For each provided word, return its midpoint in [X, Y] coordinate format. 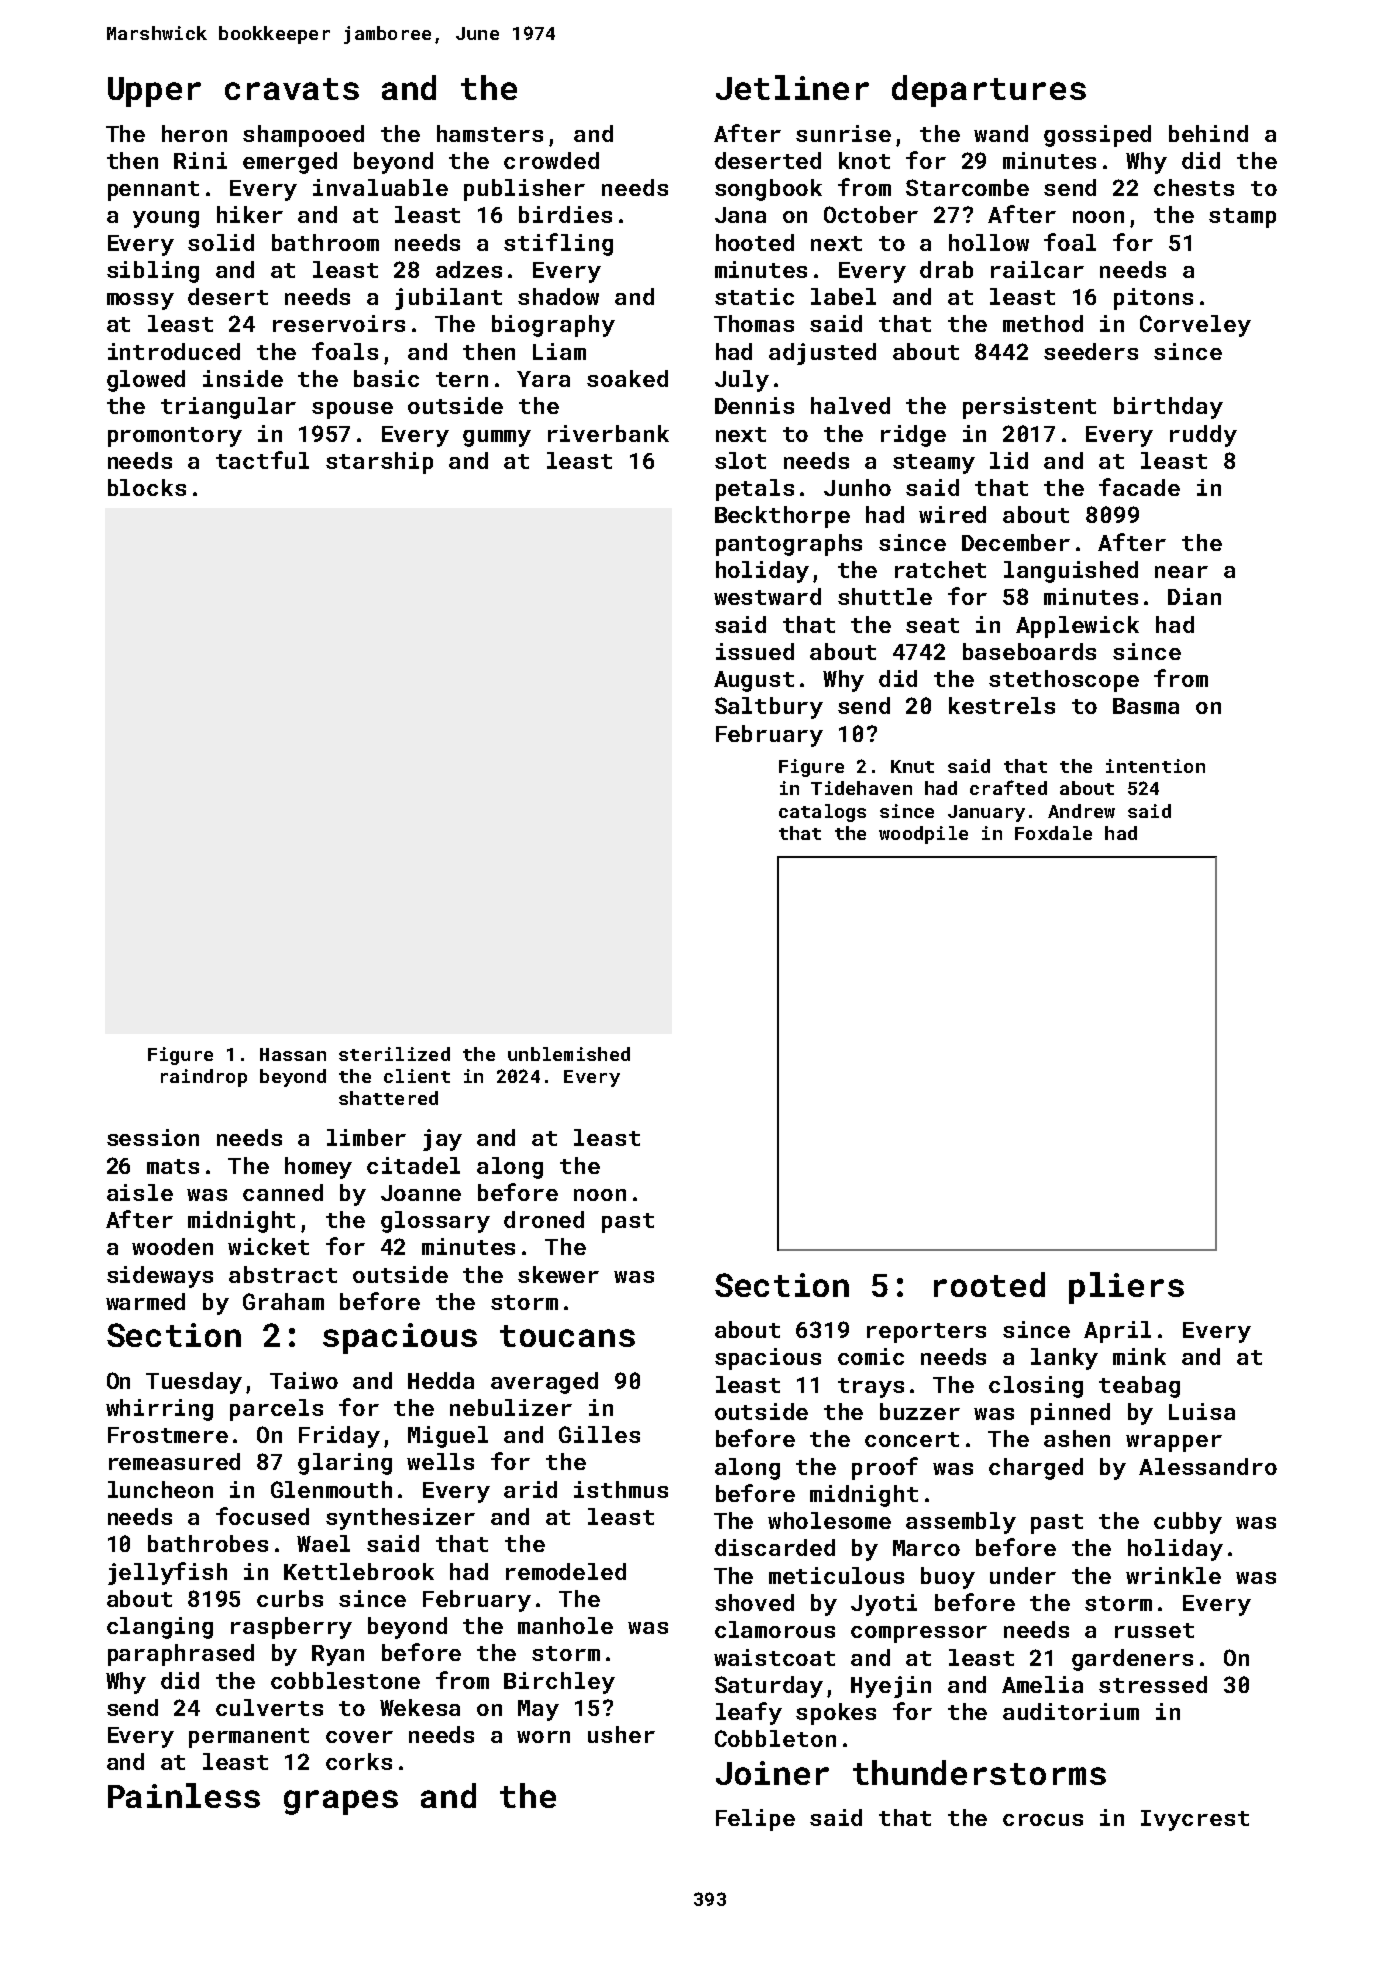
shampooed [303, 136]
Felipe [755, 1820]
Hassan [293, 1054]
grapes [341, 1802]
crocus [1043, 1820]
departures [989, 91]
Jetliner [792, 87]
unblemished [569, 1054]
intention [1155, 766]
